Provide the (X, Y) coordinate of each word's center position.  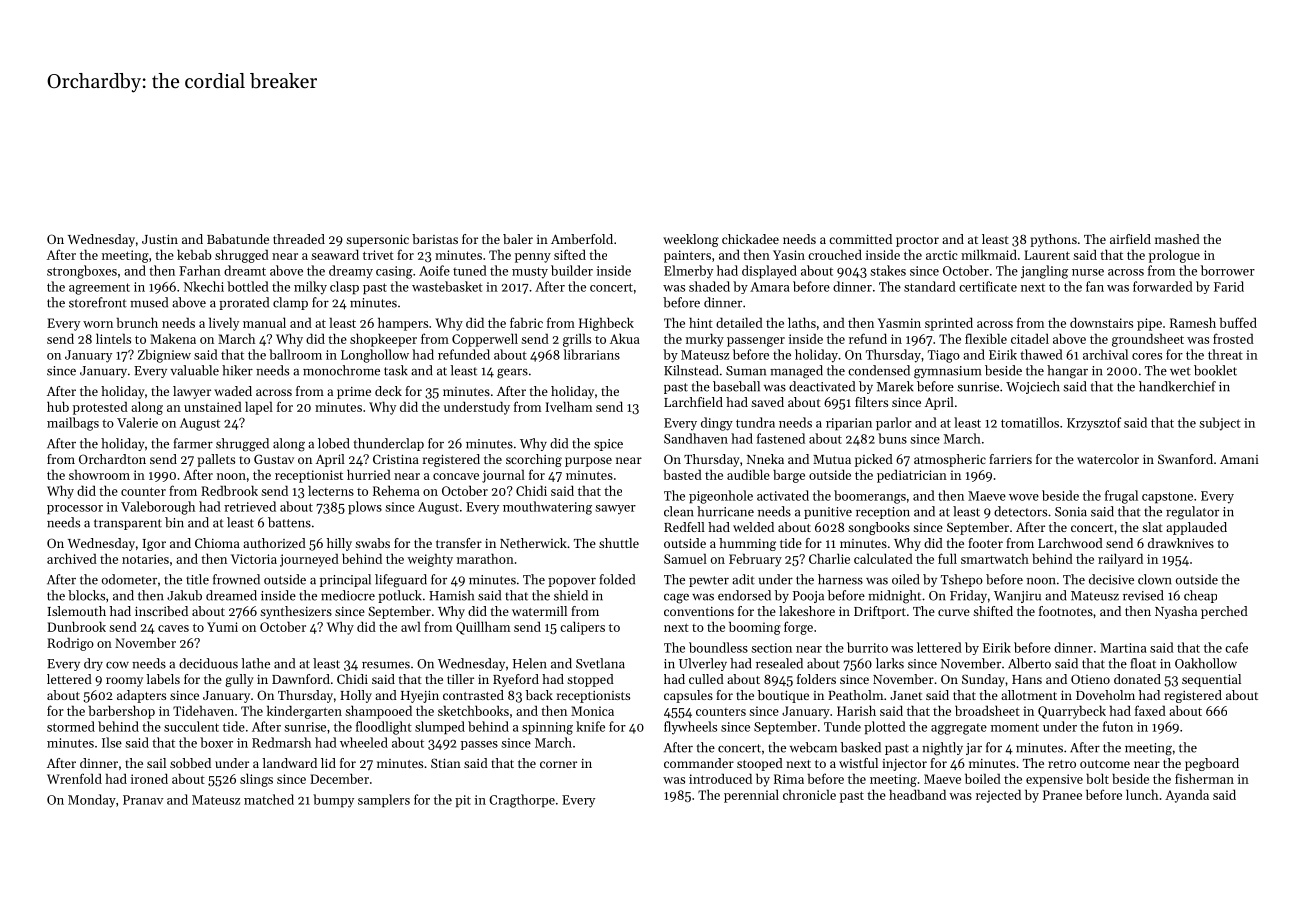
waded (233, 391)
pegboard (1212, 764)
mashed (1177, 239)
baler (518, 239)
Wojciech (1033, 387)
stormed (71, 726)
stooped (760, 764)
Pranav (143, 800)
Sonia (1071, 512)
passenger (756, 342)
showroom (99, 475)
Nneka (765, 459)
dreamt (245, 270)
